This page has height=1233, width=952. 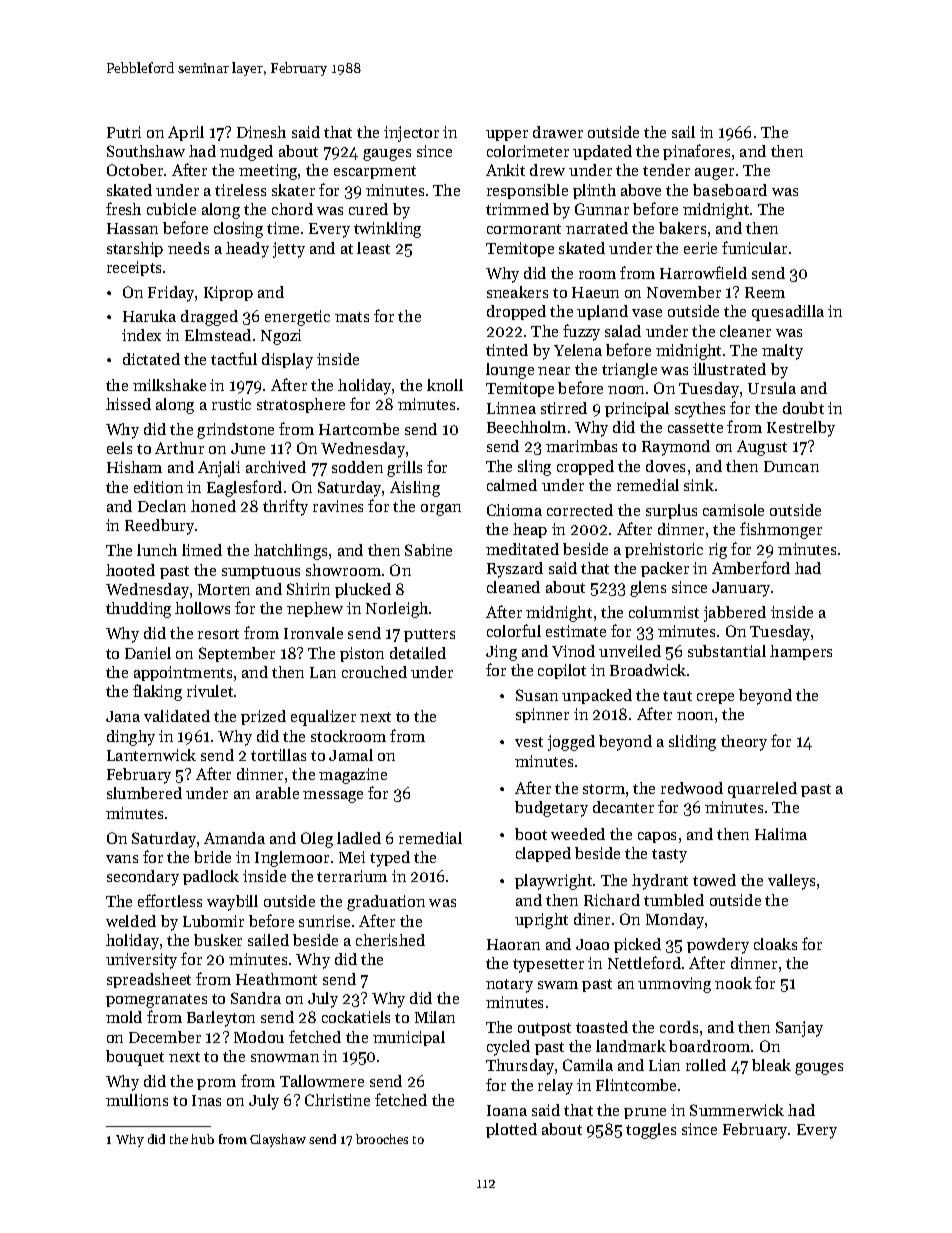 What do you see at coordinates (692, 743) in the page?
I see `sliding` at bounding box center [692, 743].
